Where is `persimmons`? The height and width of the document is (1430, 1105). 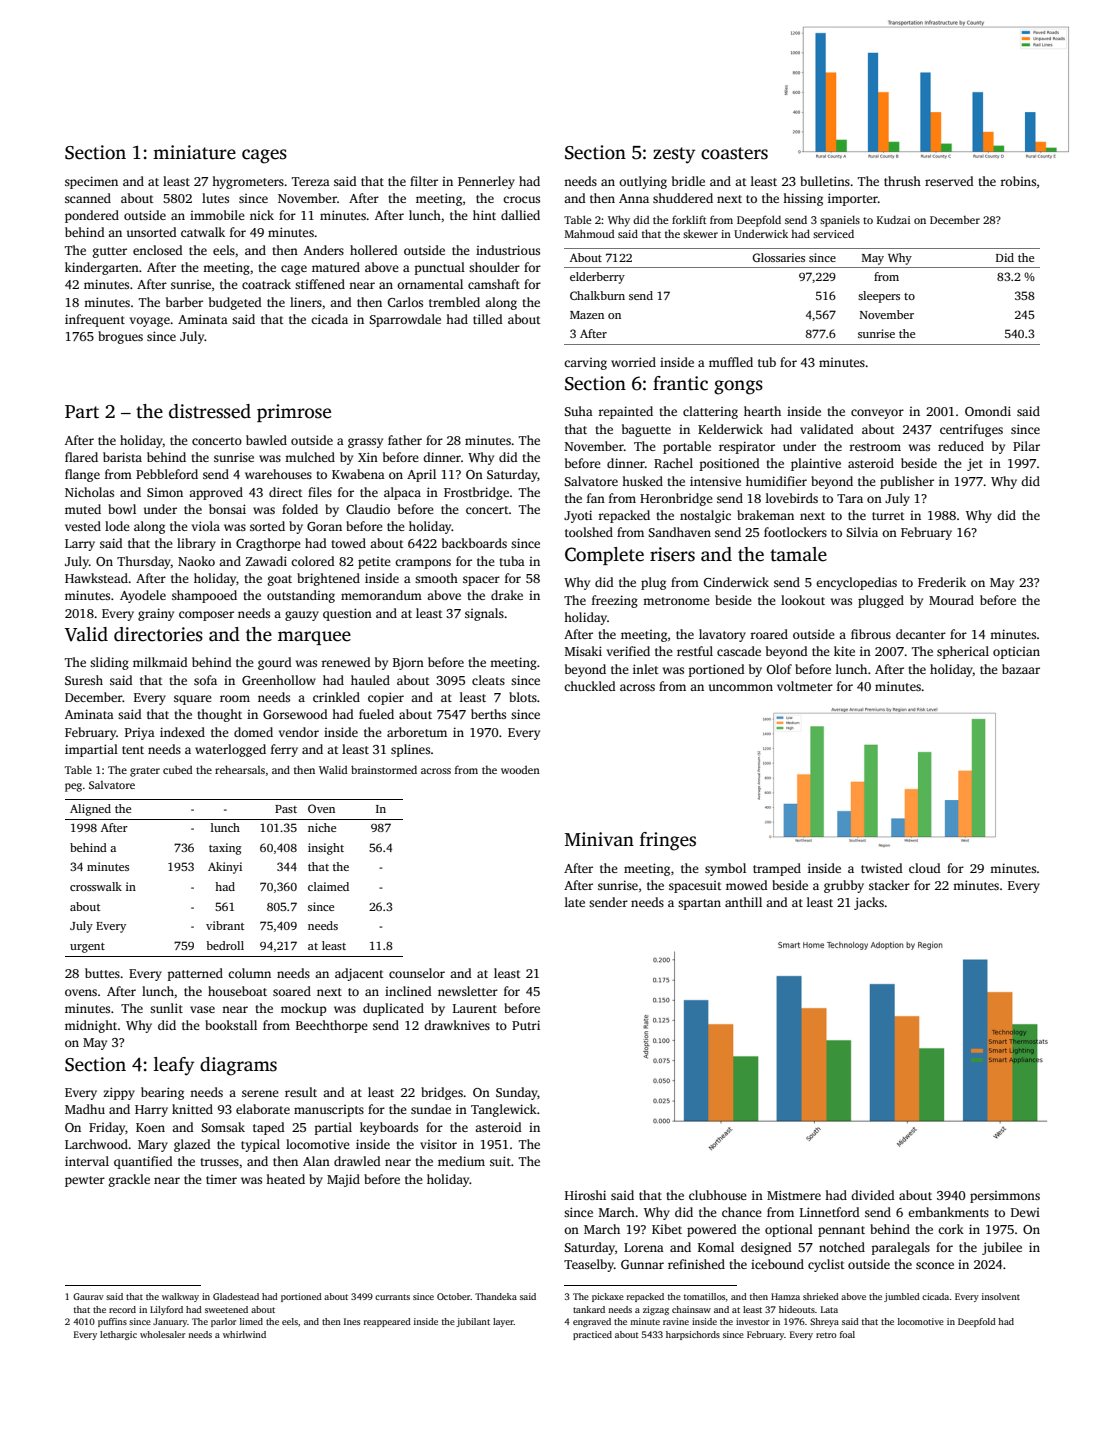
persimmons is located at coordinates (1005, 1197).
